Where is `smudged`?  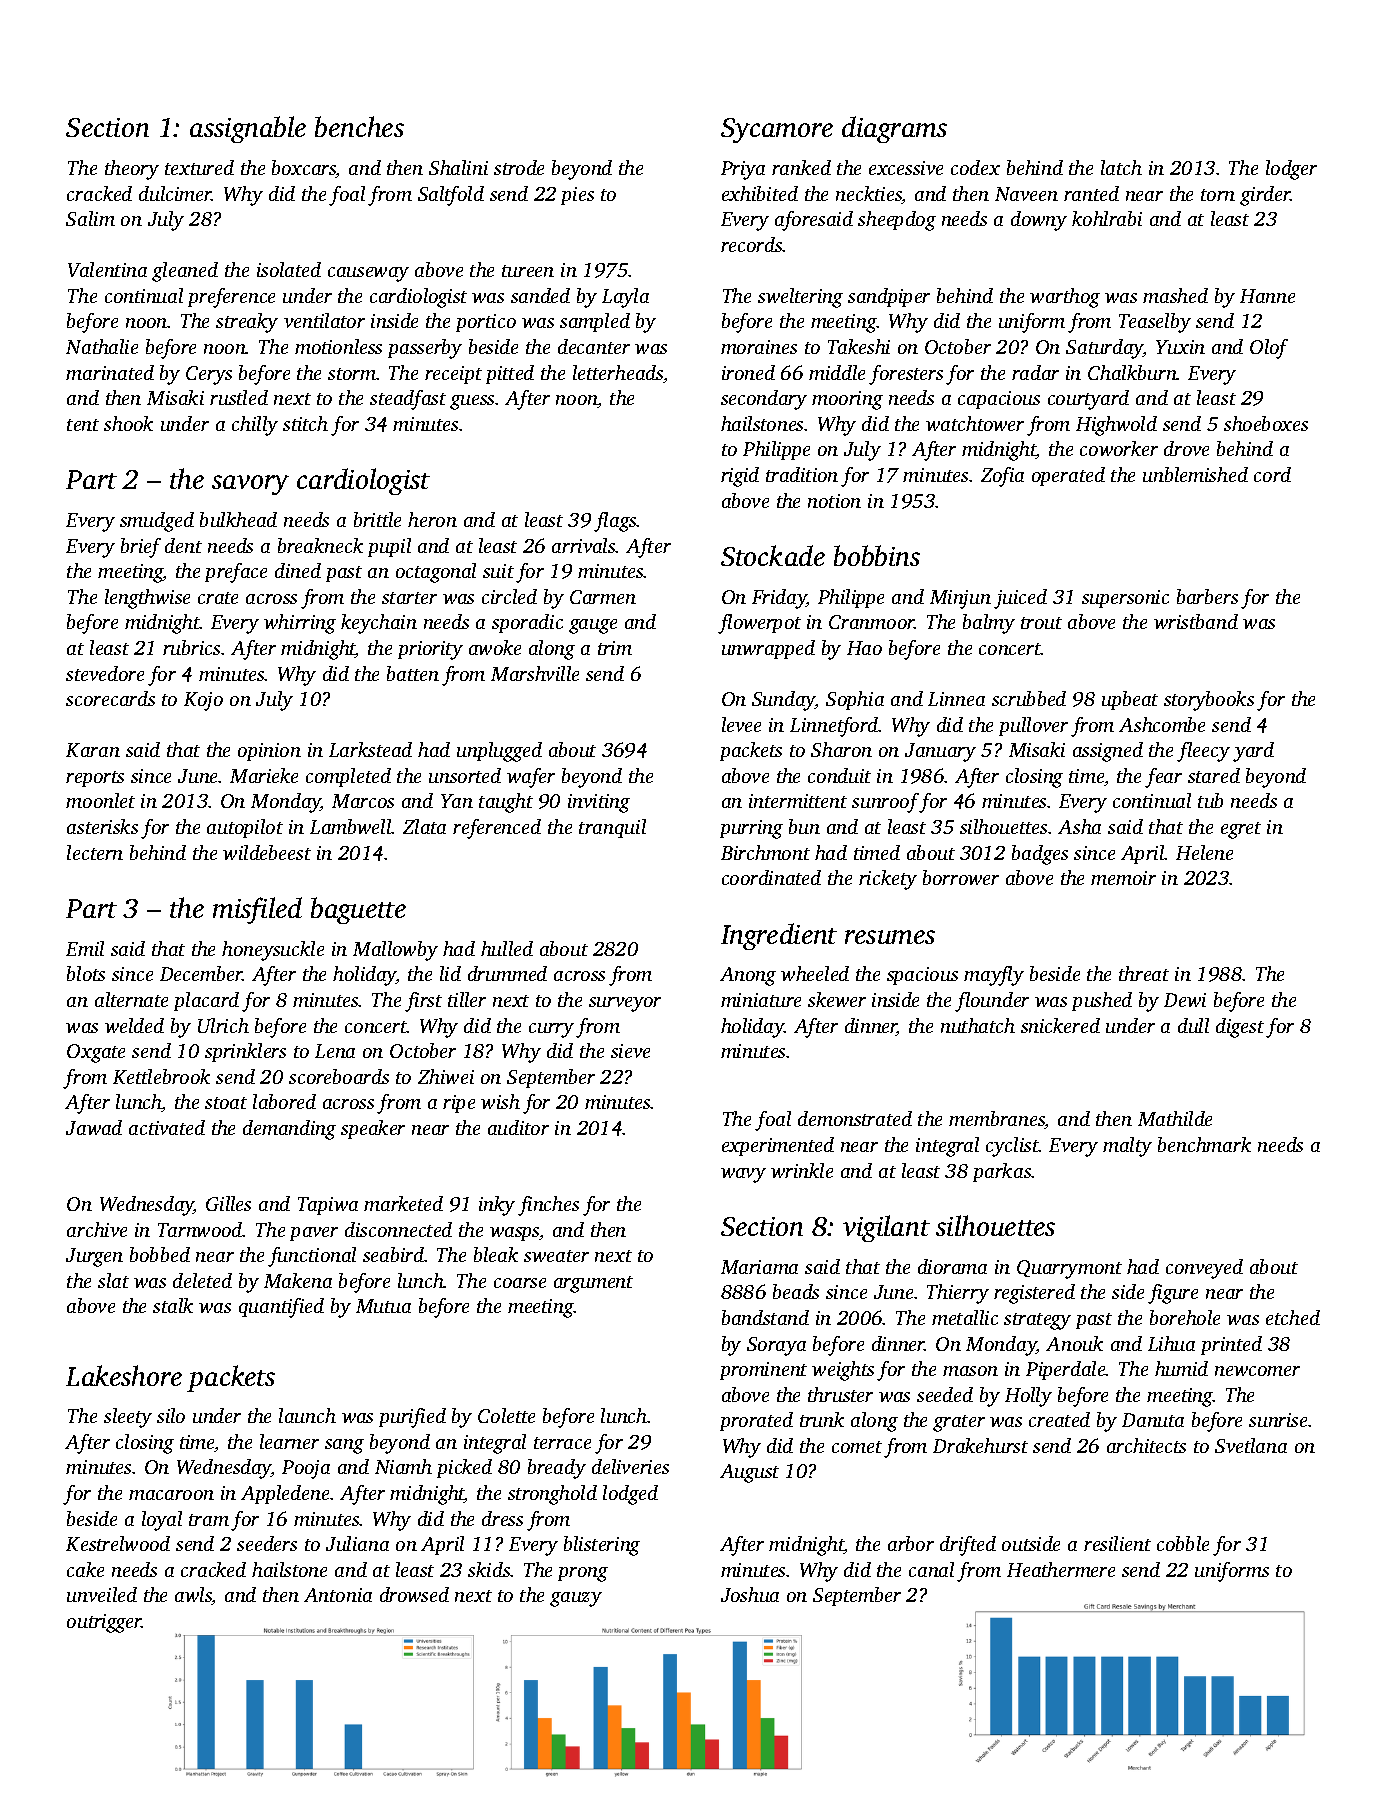 smudged is located at coordinates (157, 522).
